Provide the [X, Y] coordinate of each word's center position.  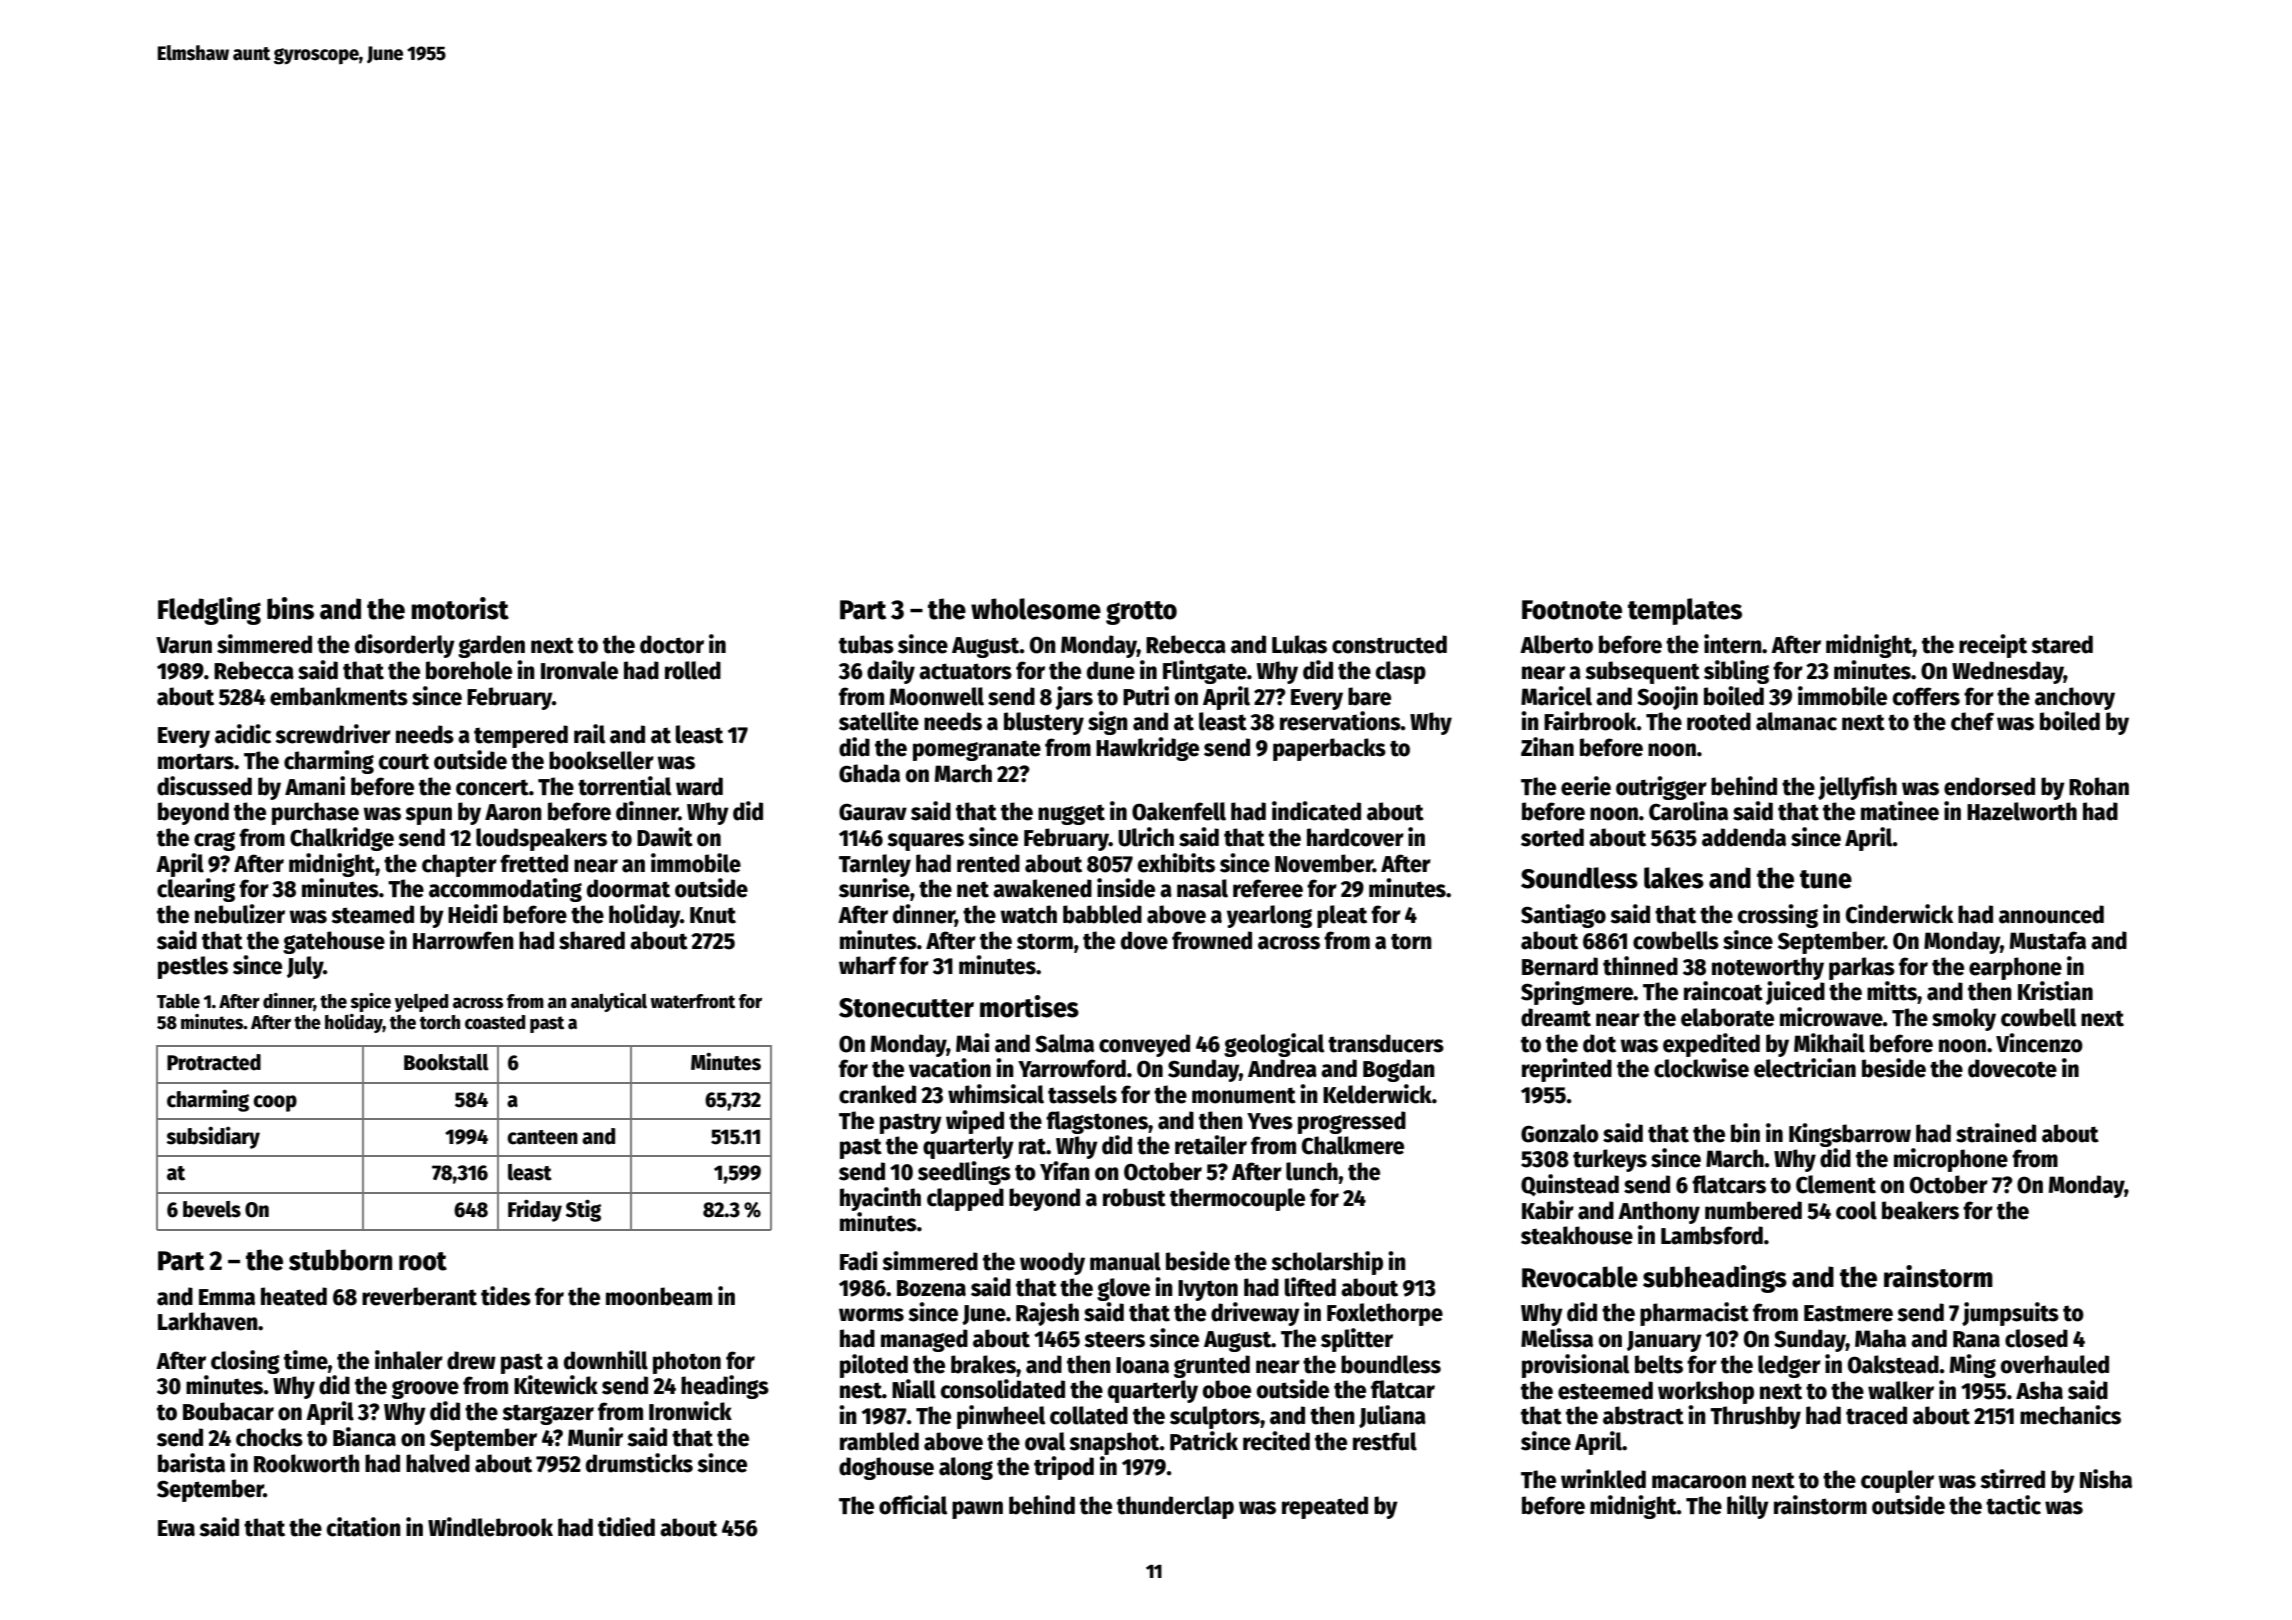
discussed [204, 786]
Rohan [2099, 786]
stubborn [340, 1260]
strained [1996, 1133]
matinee [1900, 811]
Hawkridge [1147, 749]
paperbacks [1329, 749]
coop [275, 1103]
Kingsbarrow [1850, 1135]
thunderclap [1175, 1507]
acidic [243, 734]
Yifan [1065, 1171]
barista [191, 1463]
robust [1134, 1197]
